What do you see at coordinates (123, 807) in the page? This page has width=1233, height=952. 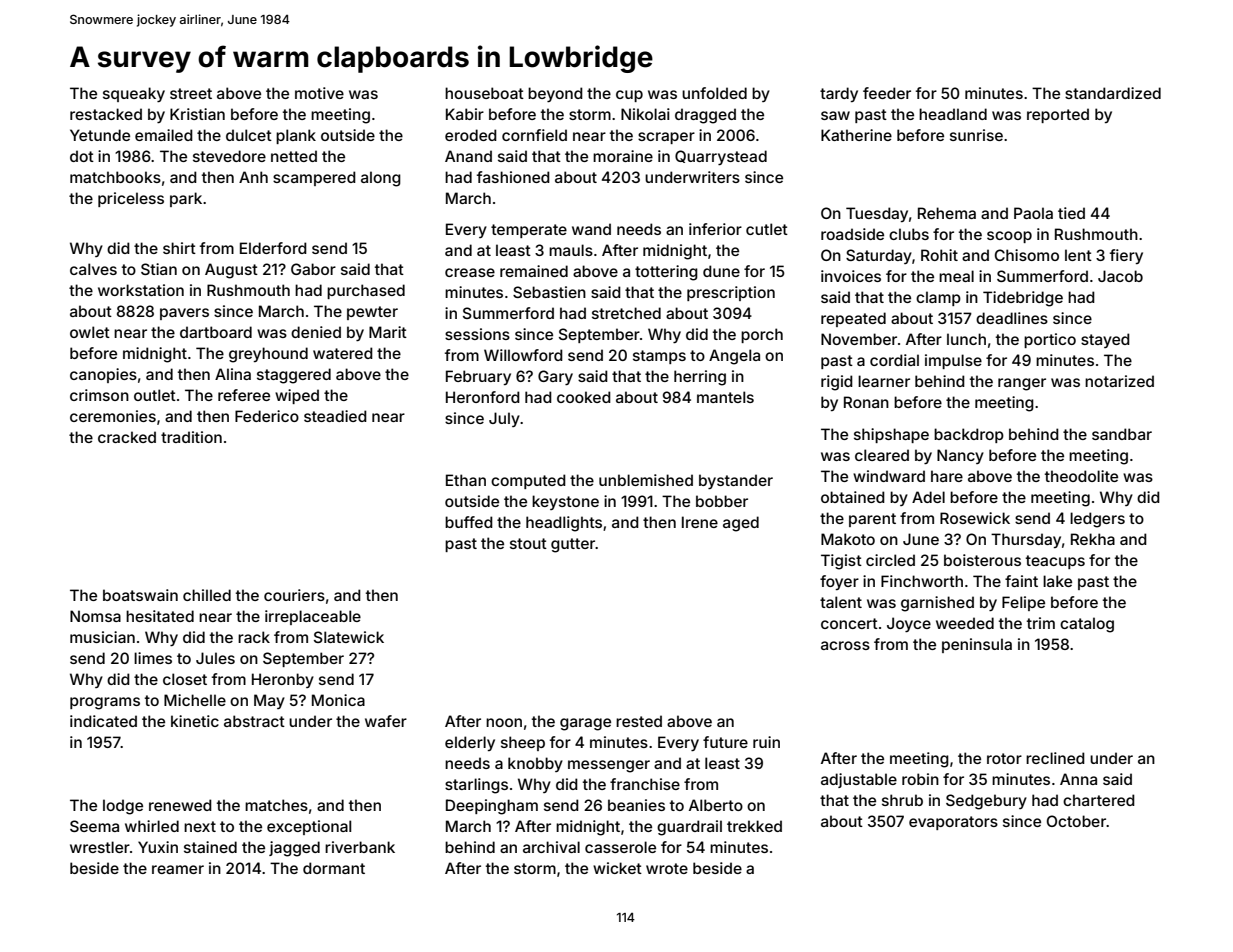 I see `lodge` at bounding box center [123, 807].
